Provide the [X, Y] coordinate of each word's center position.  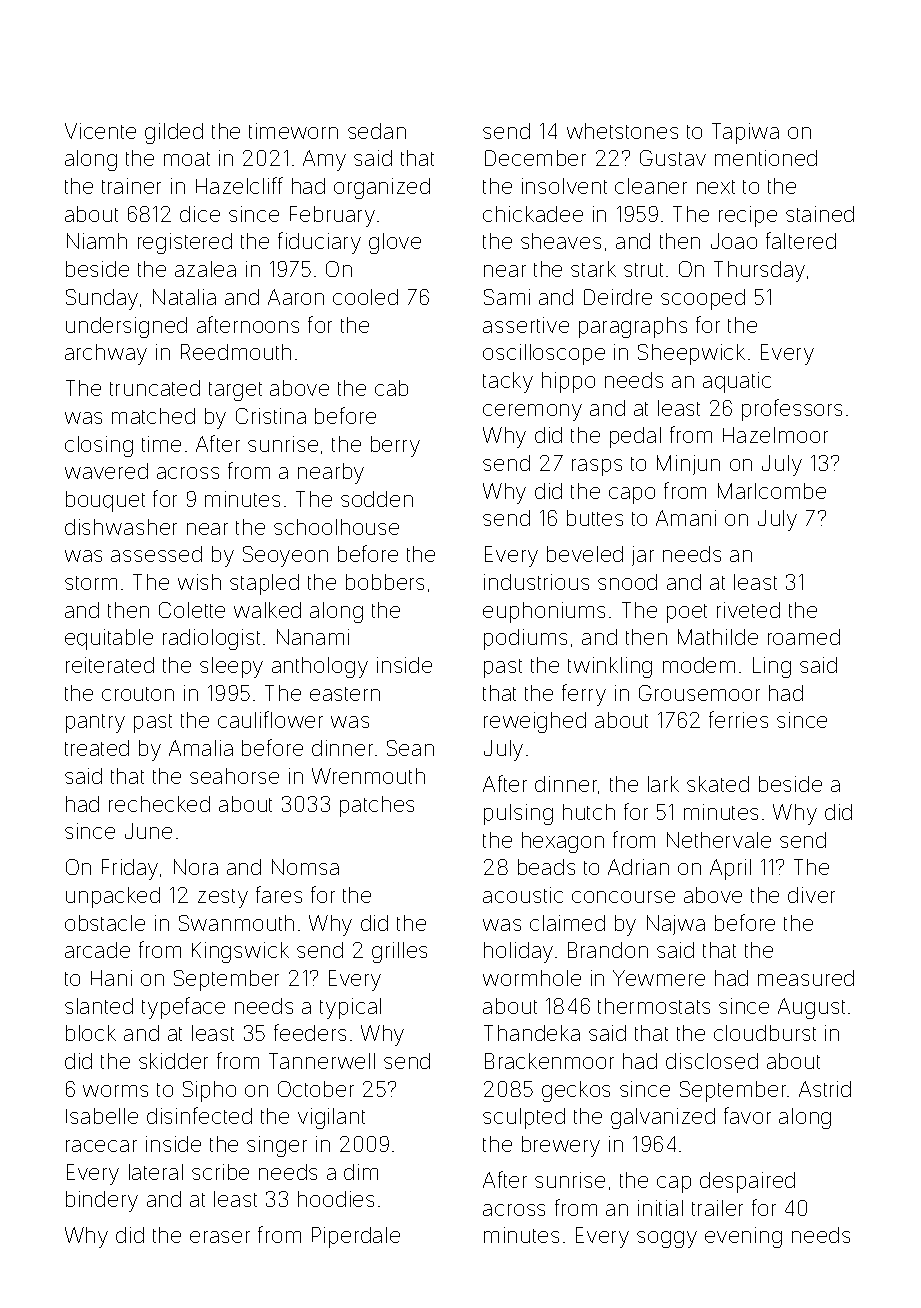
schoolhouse [336, 527]
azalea [205, 269]
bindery [102, 1201]
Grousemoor [699, 693]
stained [820, 214]
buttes [595, 518]
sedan [377, 131]
